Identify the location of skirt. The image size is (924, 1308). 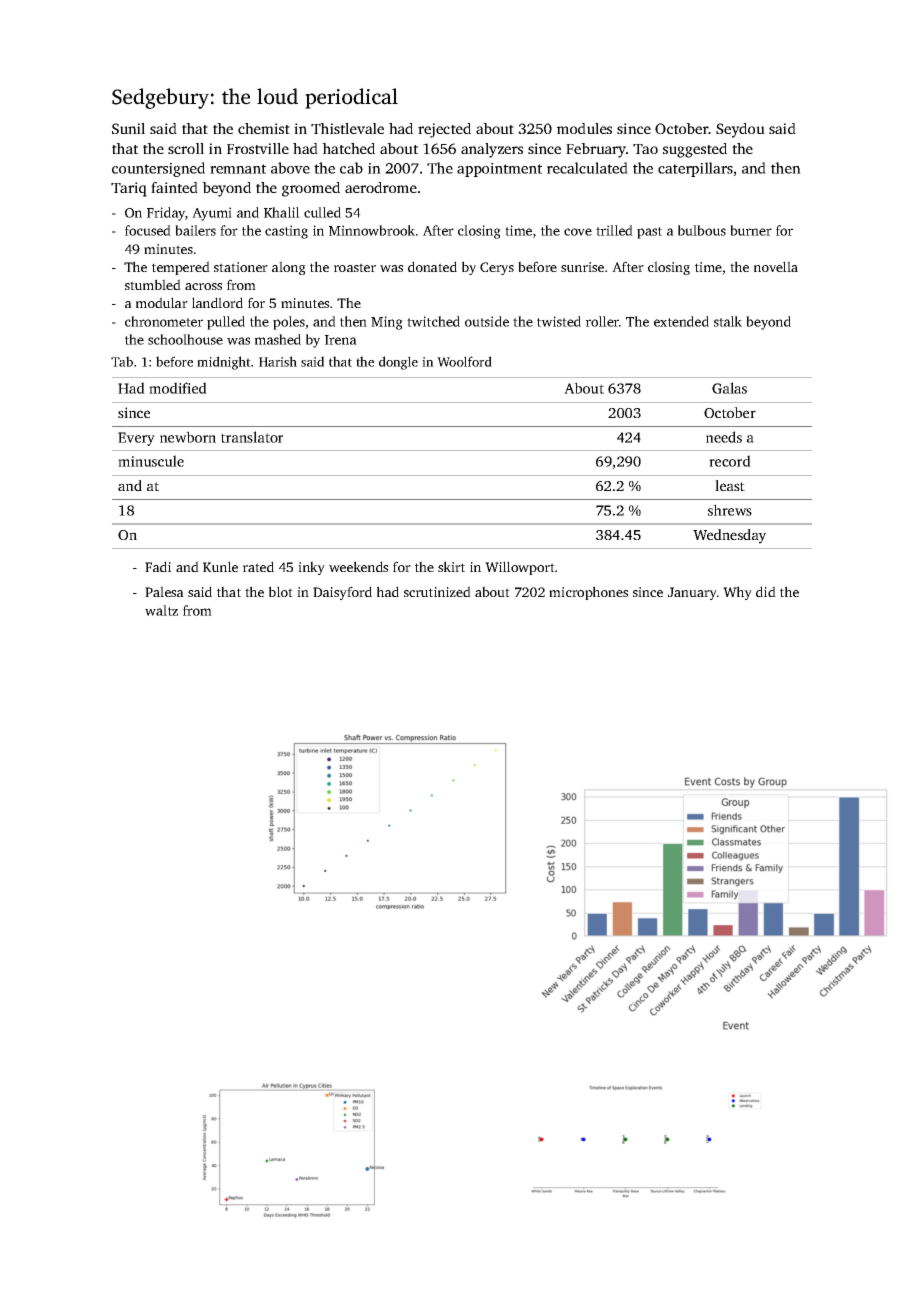
(451, 566).
